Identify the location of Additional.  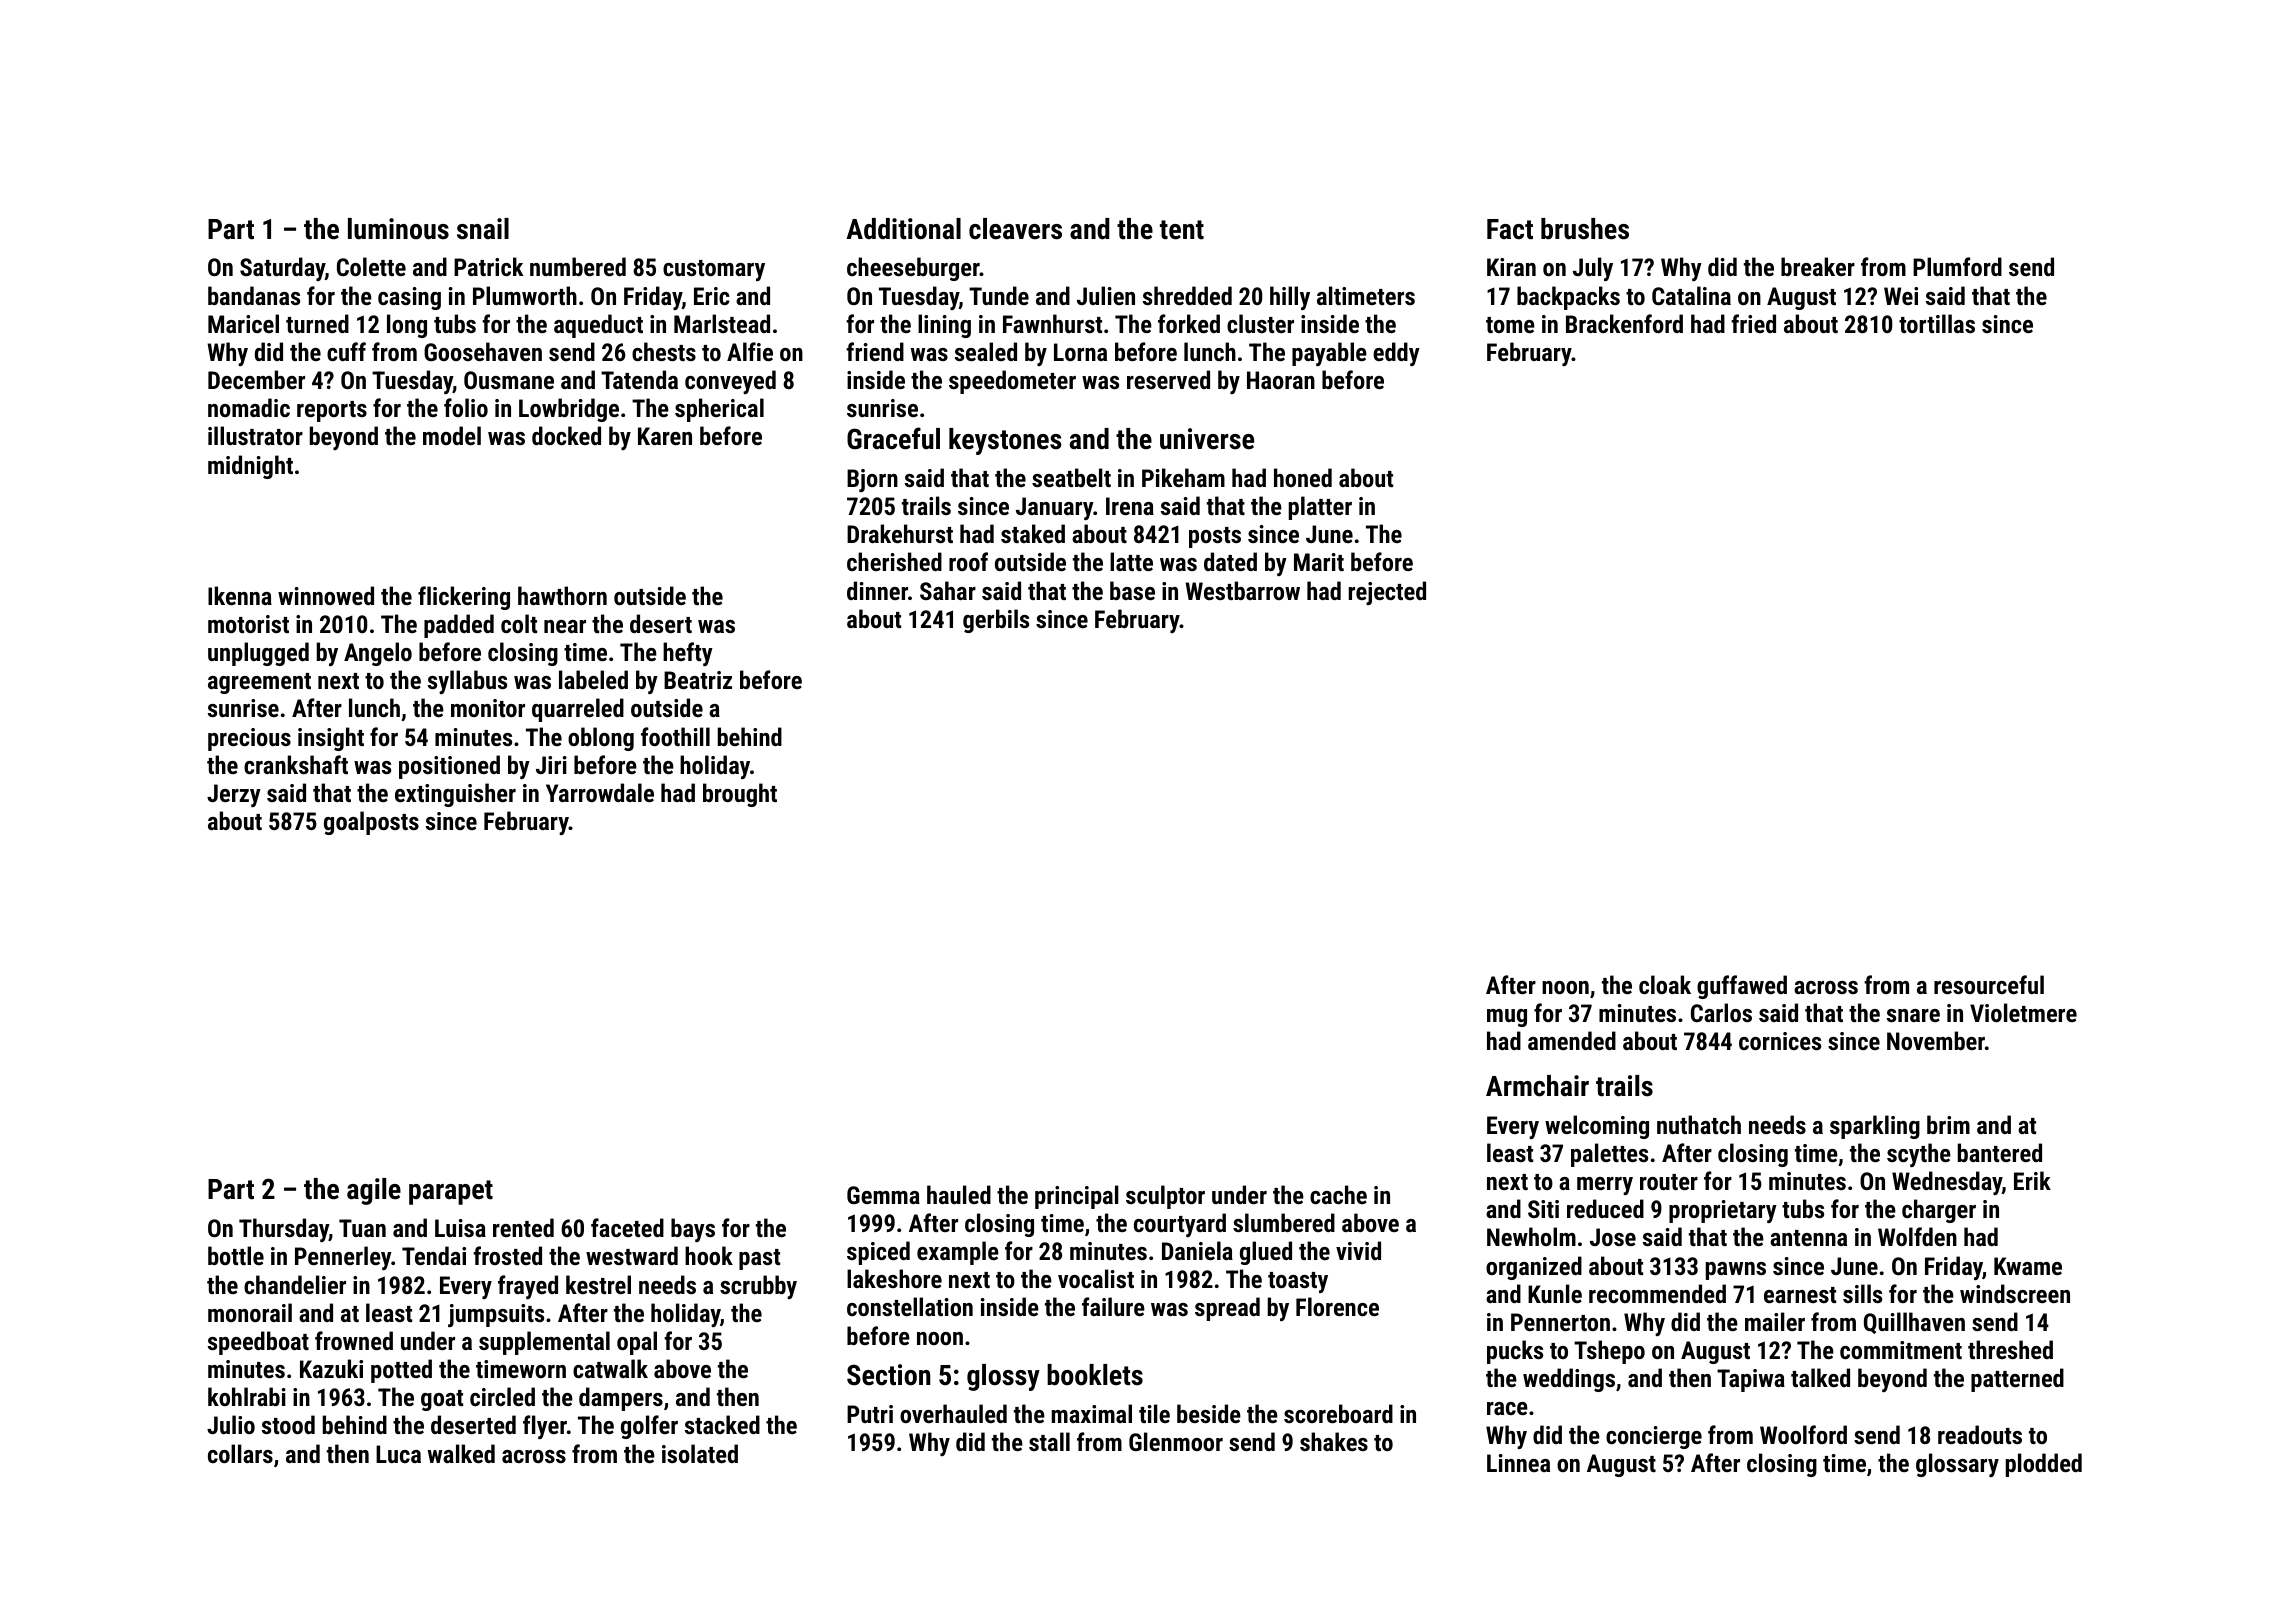
(903, 229).
